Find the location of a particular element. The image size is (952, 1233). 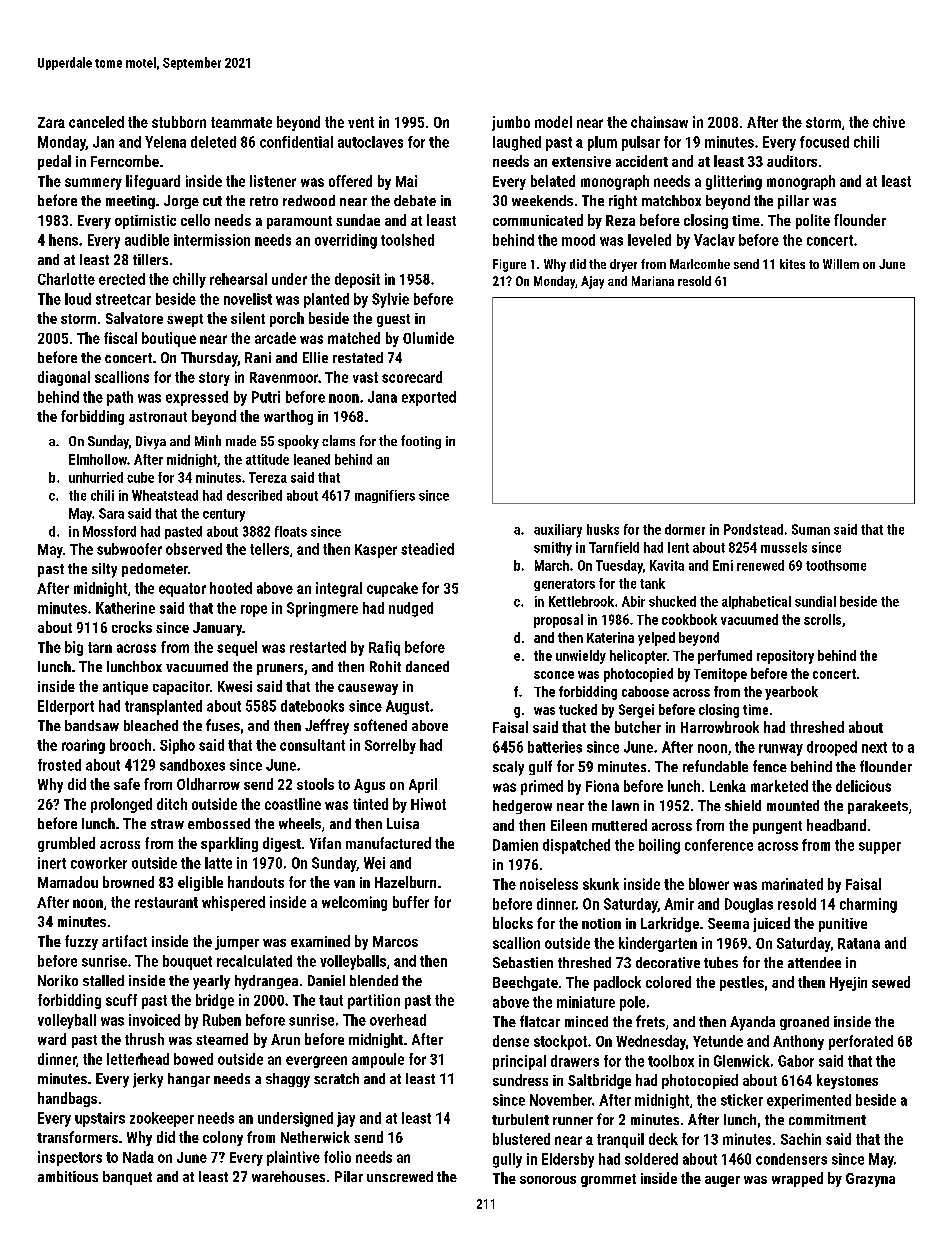

teammate is located at coordinates (241, 122).
